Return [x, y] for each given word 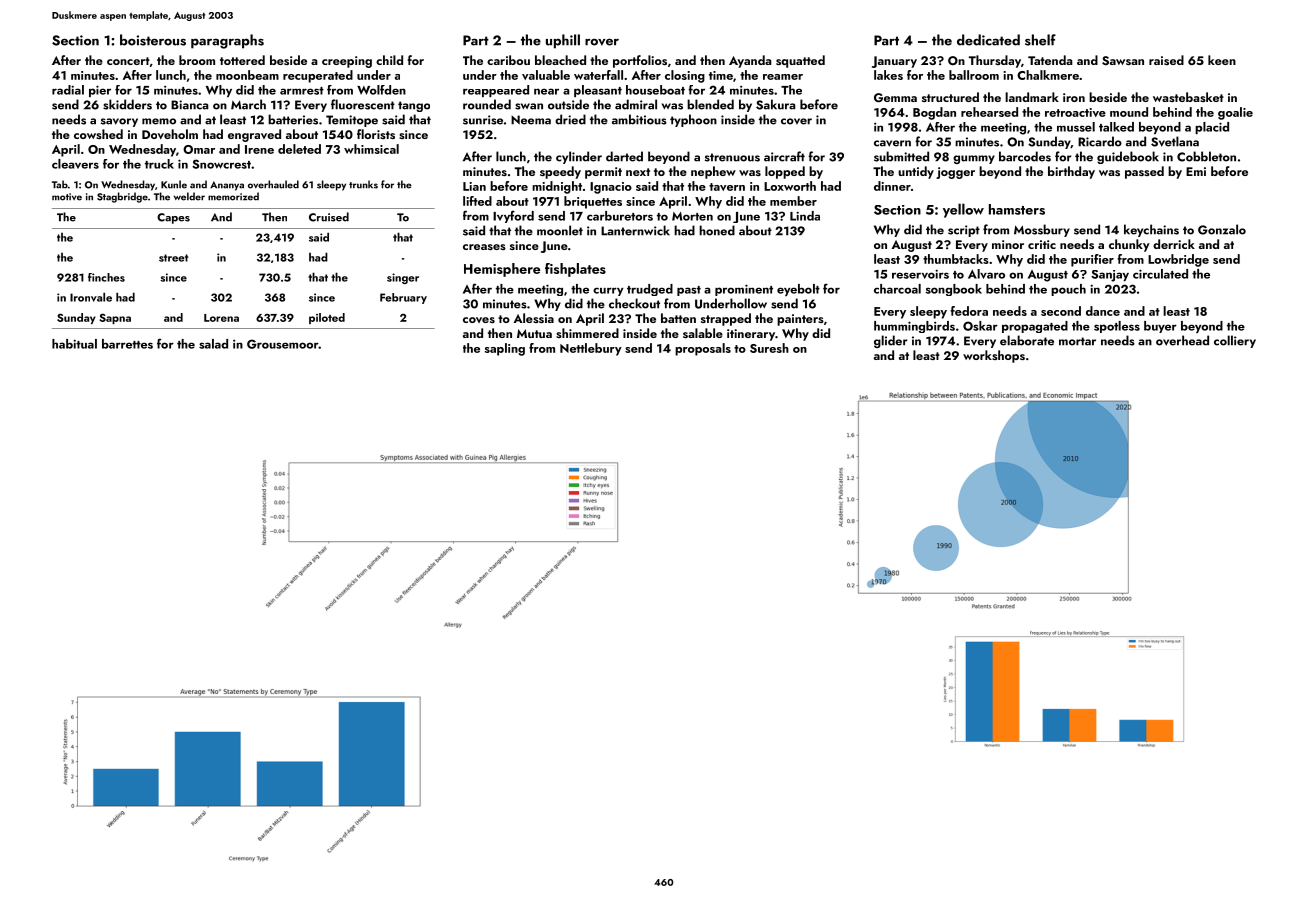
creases [484, 247]
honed [717, 230]
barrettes [127, 344]
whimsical [371, 149]
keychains [1151, 230]
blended [710, 104]
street [173, 258]
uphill [563, 41]
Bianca [190, 105]
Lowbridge [1178, 260]
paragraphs [227, 41]
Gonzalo [1222, 229]
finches [106, 277]
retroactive [1075, 112]
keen [1222, 60]
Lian [474, 186]
